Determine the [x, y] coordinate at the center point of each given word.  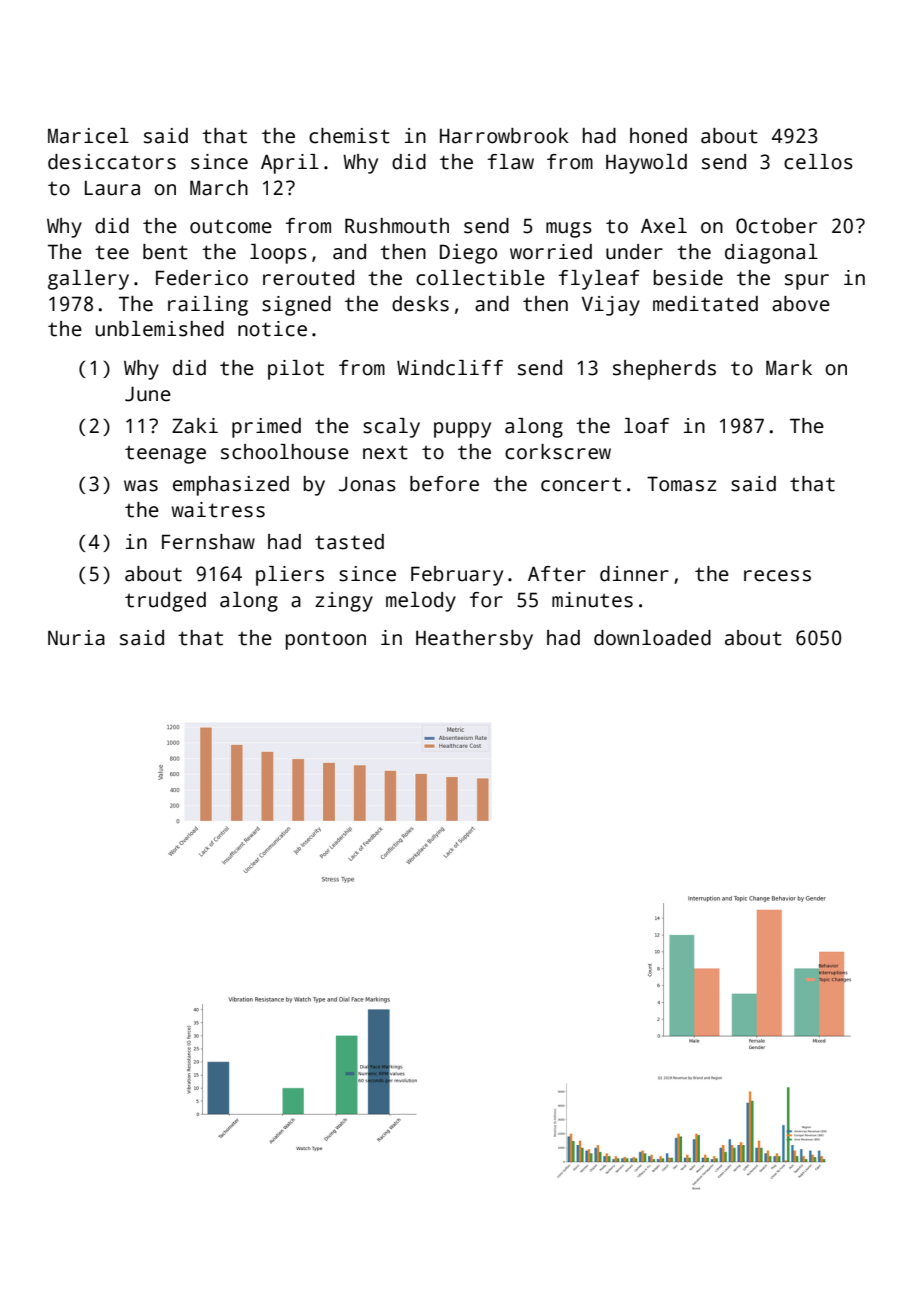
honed [658, 136]
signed [296, 306]
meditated [705, 304]
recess [777, 576]
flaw [511, 162]
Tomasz [681, 484]
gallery [88, 280]
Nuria [76, 638]
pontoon [326, 640]
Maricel [88, 136]
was [141, 486]
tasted [349, 542]
